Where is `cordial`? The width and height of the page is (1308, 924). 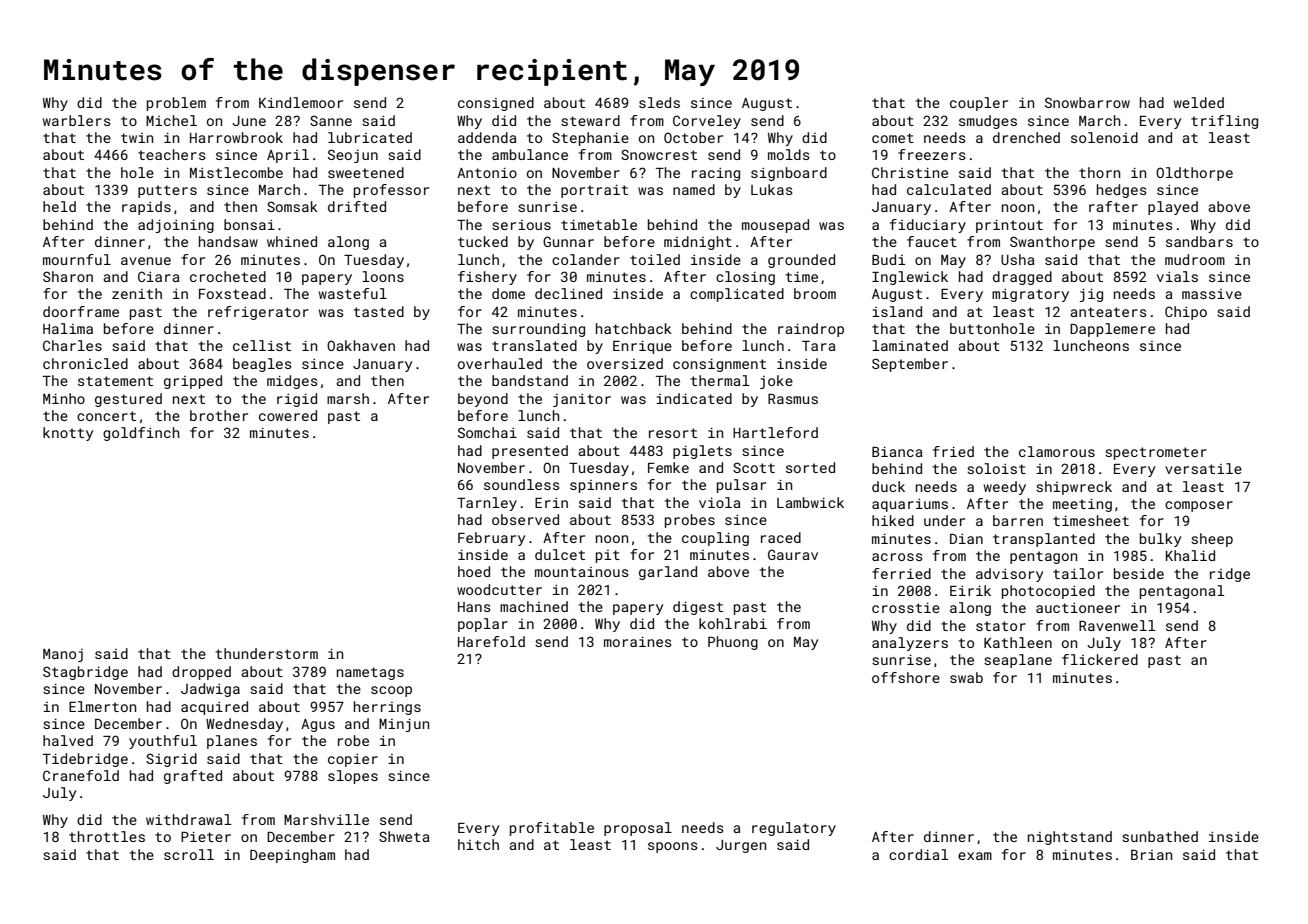
cordial is located at coordinates (918, 854).
